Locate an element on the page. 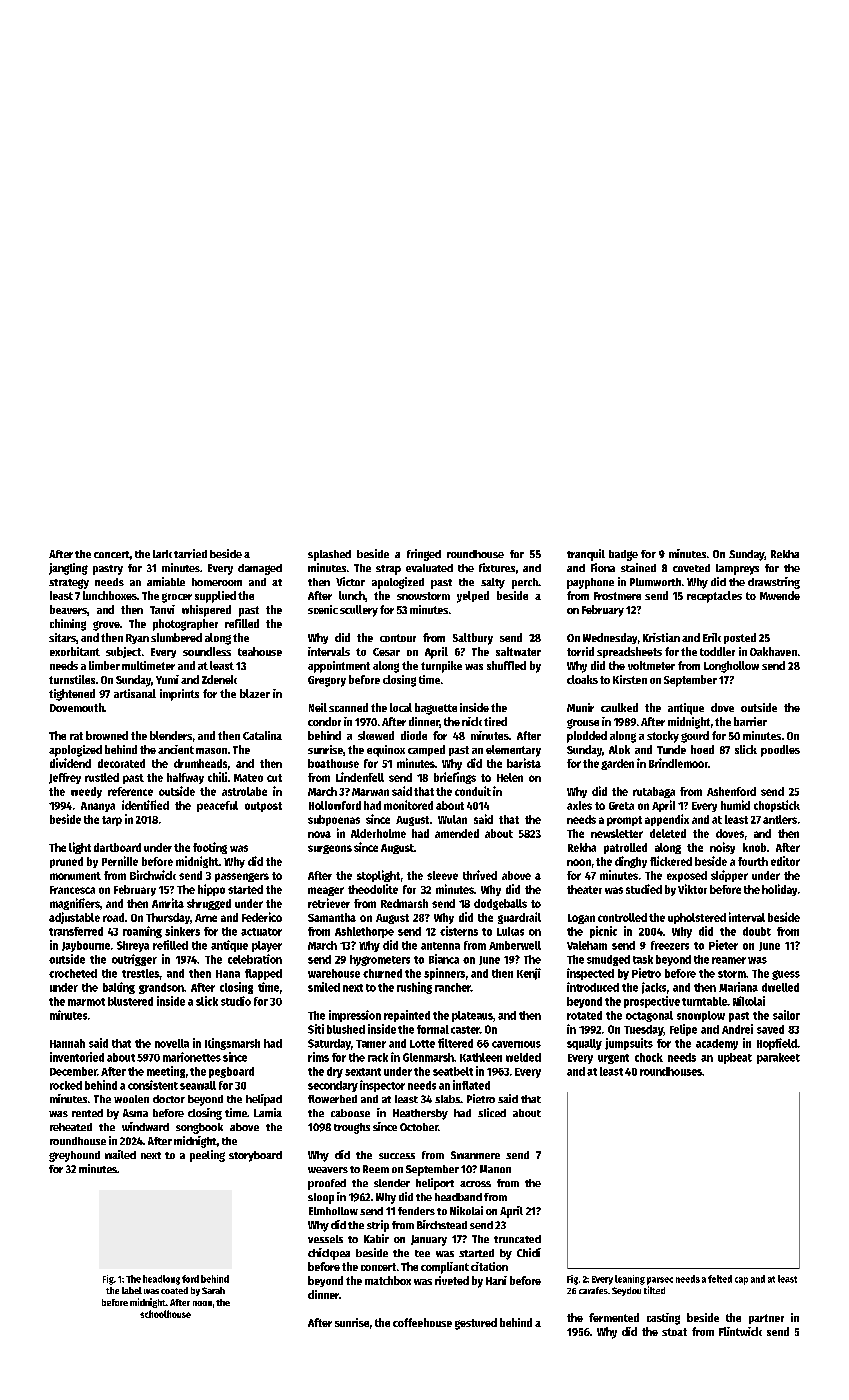 The width and height of the image is (849, 1400). coveted is located at coordinates (691, 568).
